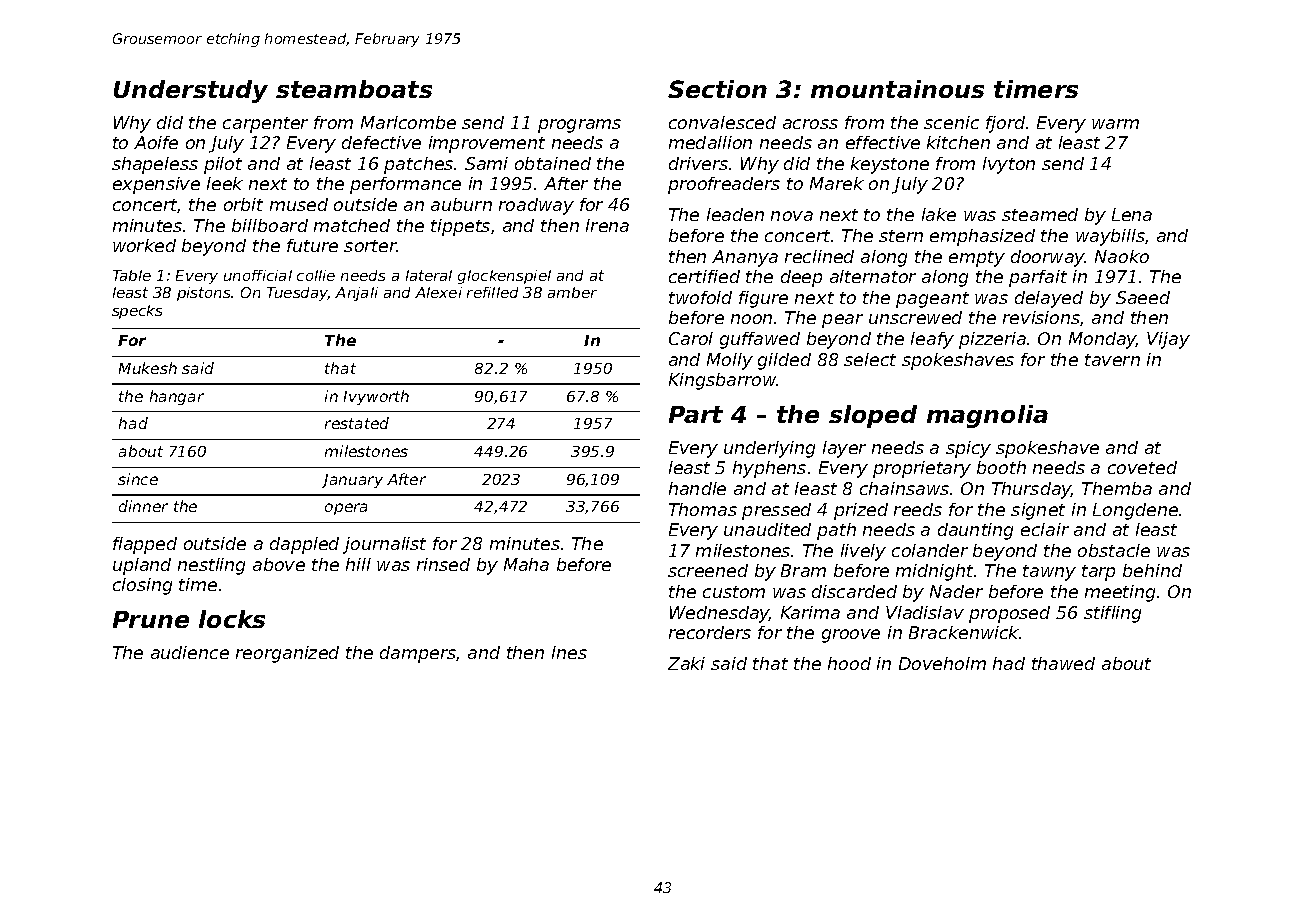 Image resolution: width=1308 pixels, height=924 pixels. Describe the element at coordinates (717, 89) in the page. I see `Section` at that location.
